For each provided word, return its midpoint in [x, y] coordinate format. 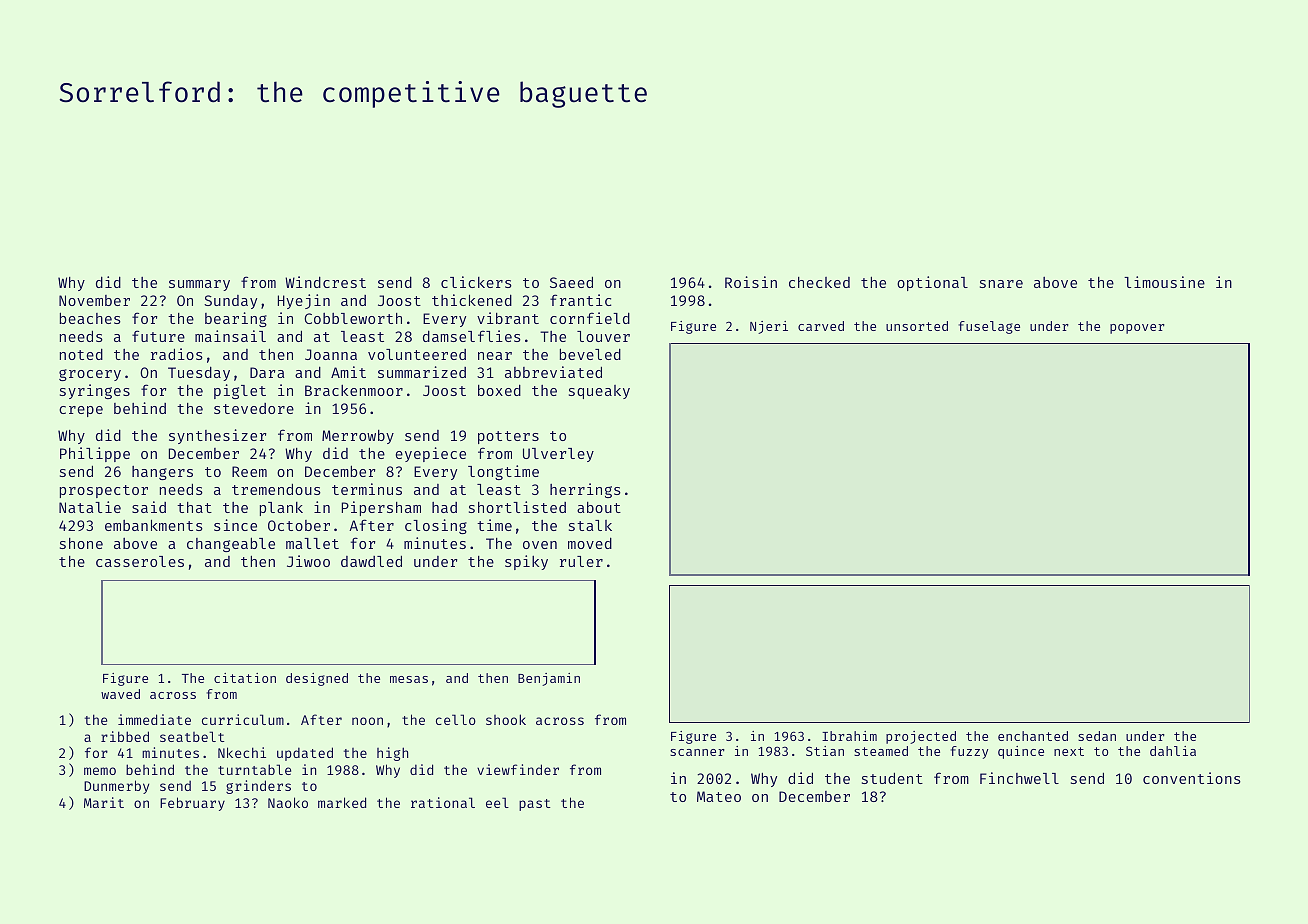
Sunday [230, 302]
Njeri [769, 327]
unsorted [917, 326]
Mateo [719, 796]
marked [342, 802]
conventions [1192, 778]
